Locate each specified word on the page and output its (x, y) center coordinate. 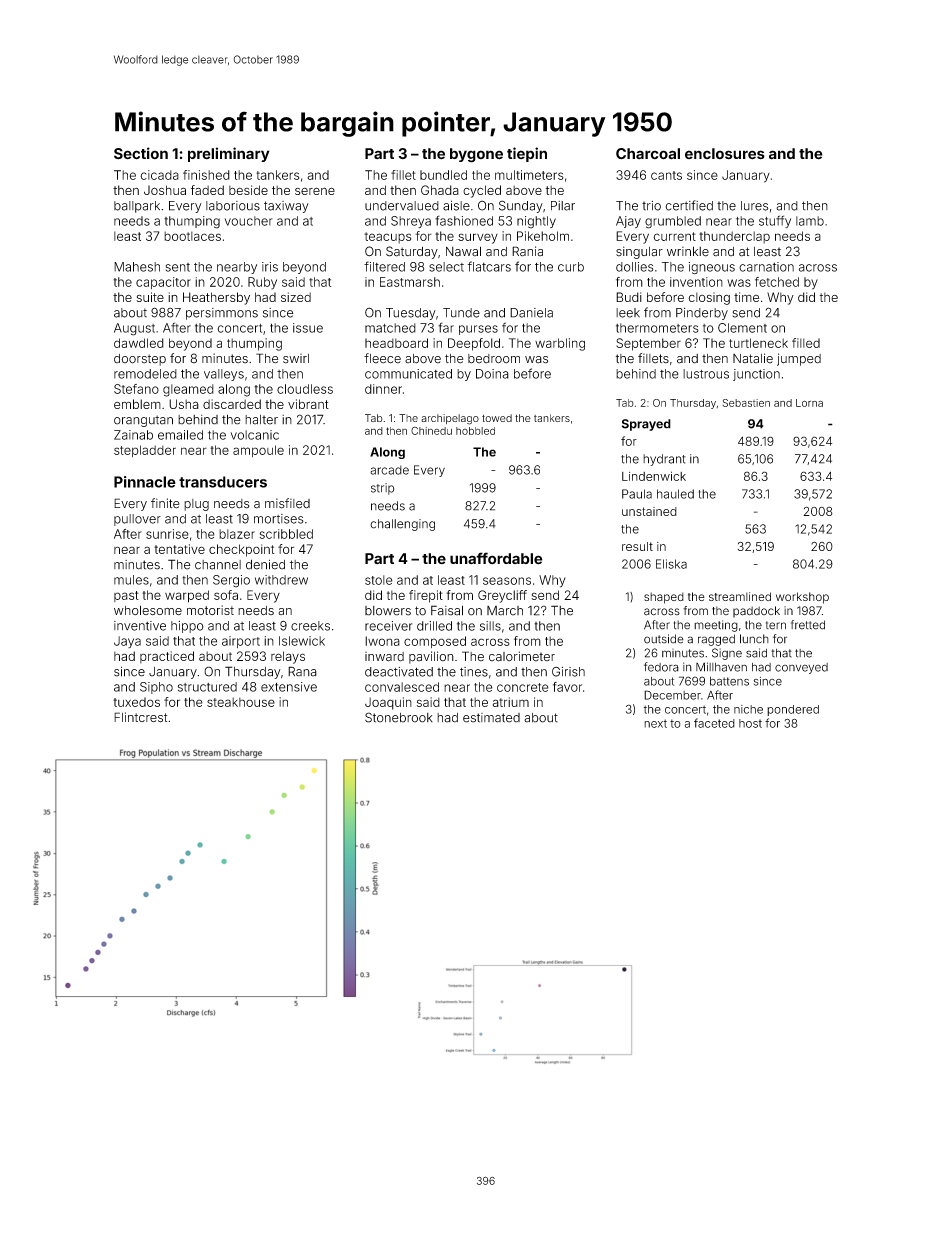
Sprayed (646, 425)
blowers (388, 611)
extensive (289, 687)
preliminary (229, 154)
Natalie (753, 358)
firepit (426, 596)
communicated (408, 374)
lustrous (706, 374)
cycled (482, 191)
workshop (802, 598)
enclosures (725, 154)
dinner (383, 389)
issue (308, 328)
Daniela (531, 313)
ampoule (258, 451)
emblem (137, 404)
